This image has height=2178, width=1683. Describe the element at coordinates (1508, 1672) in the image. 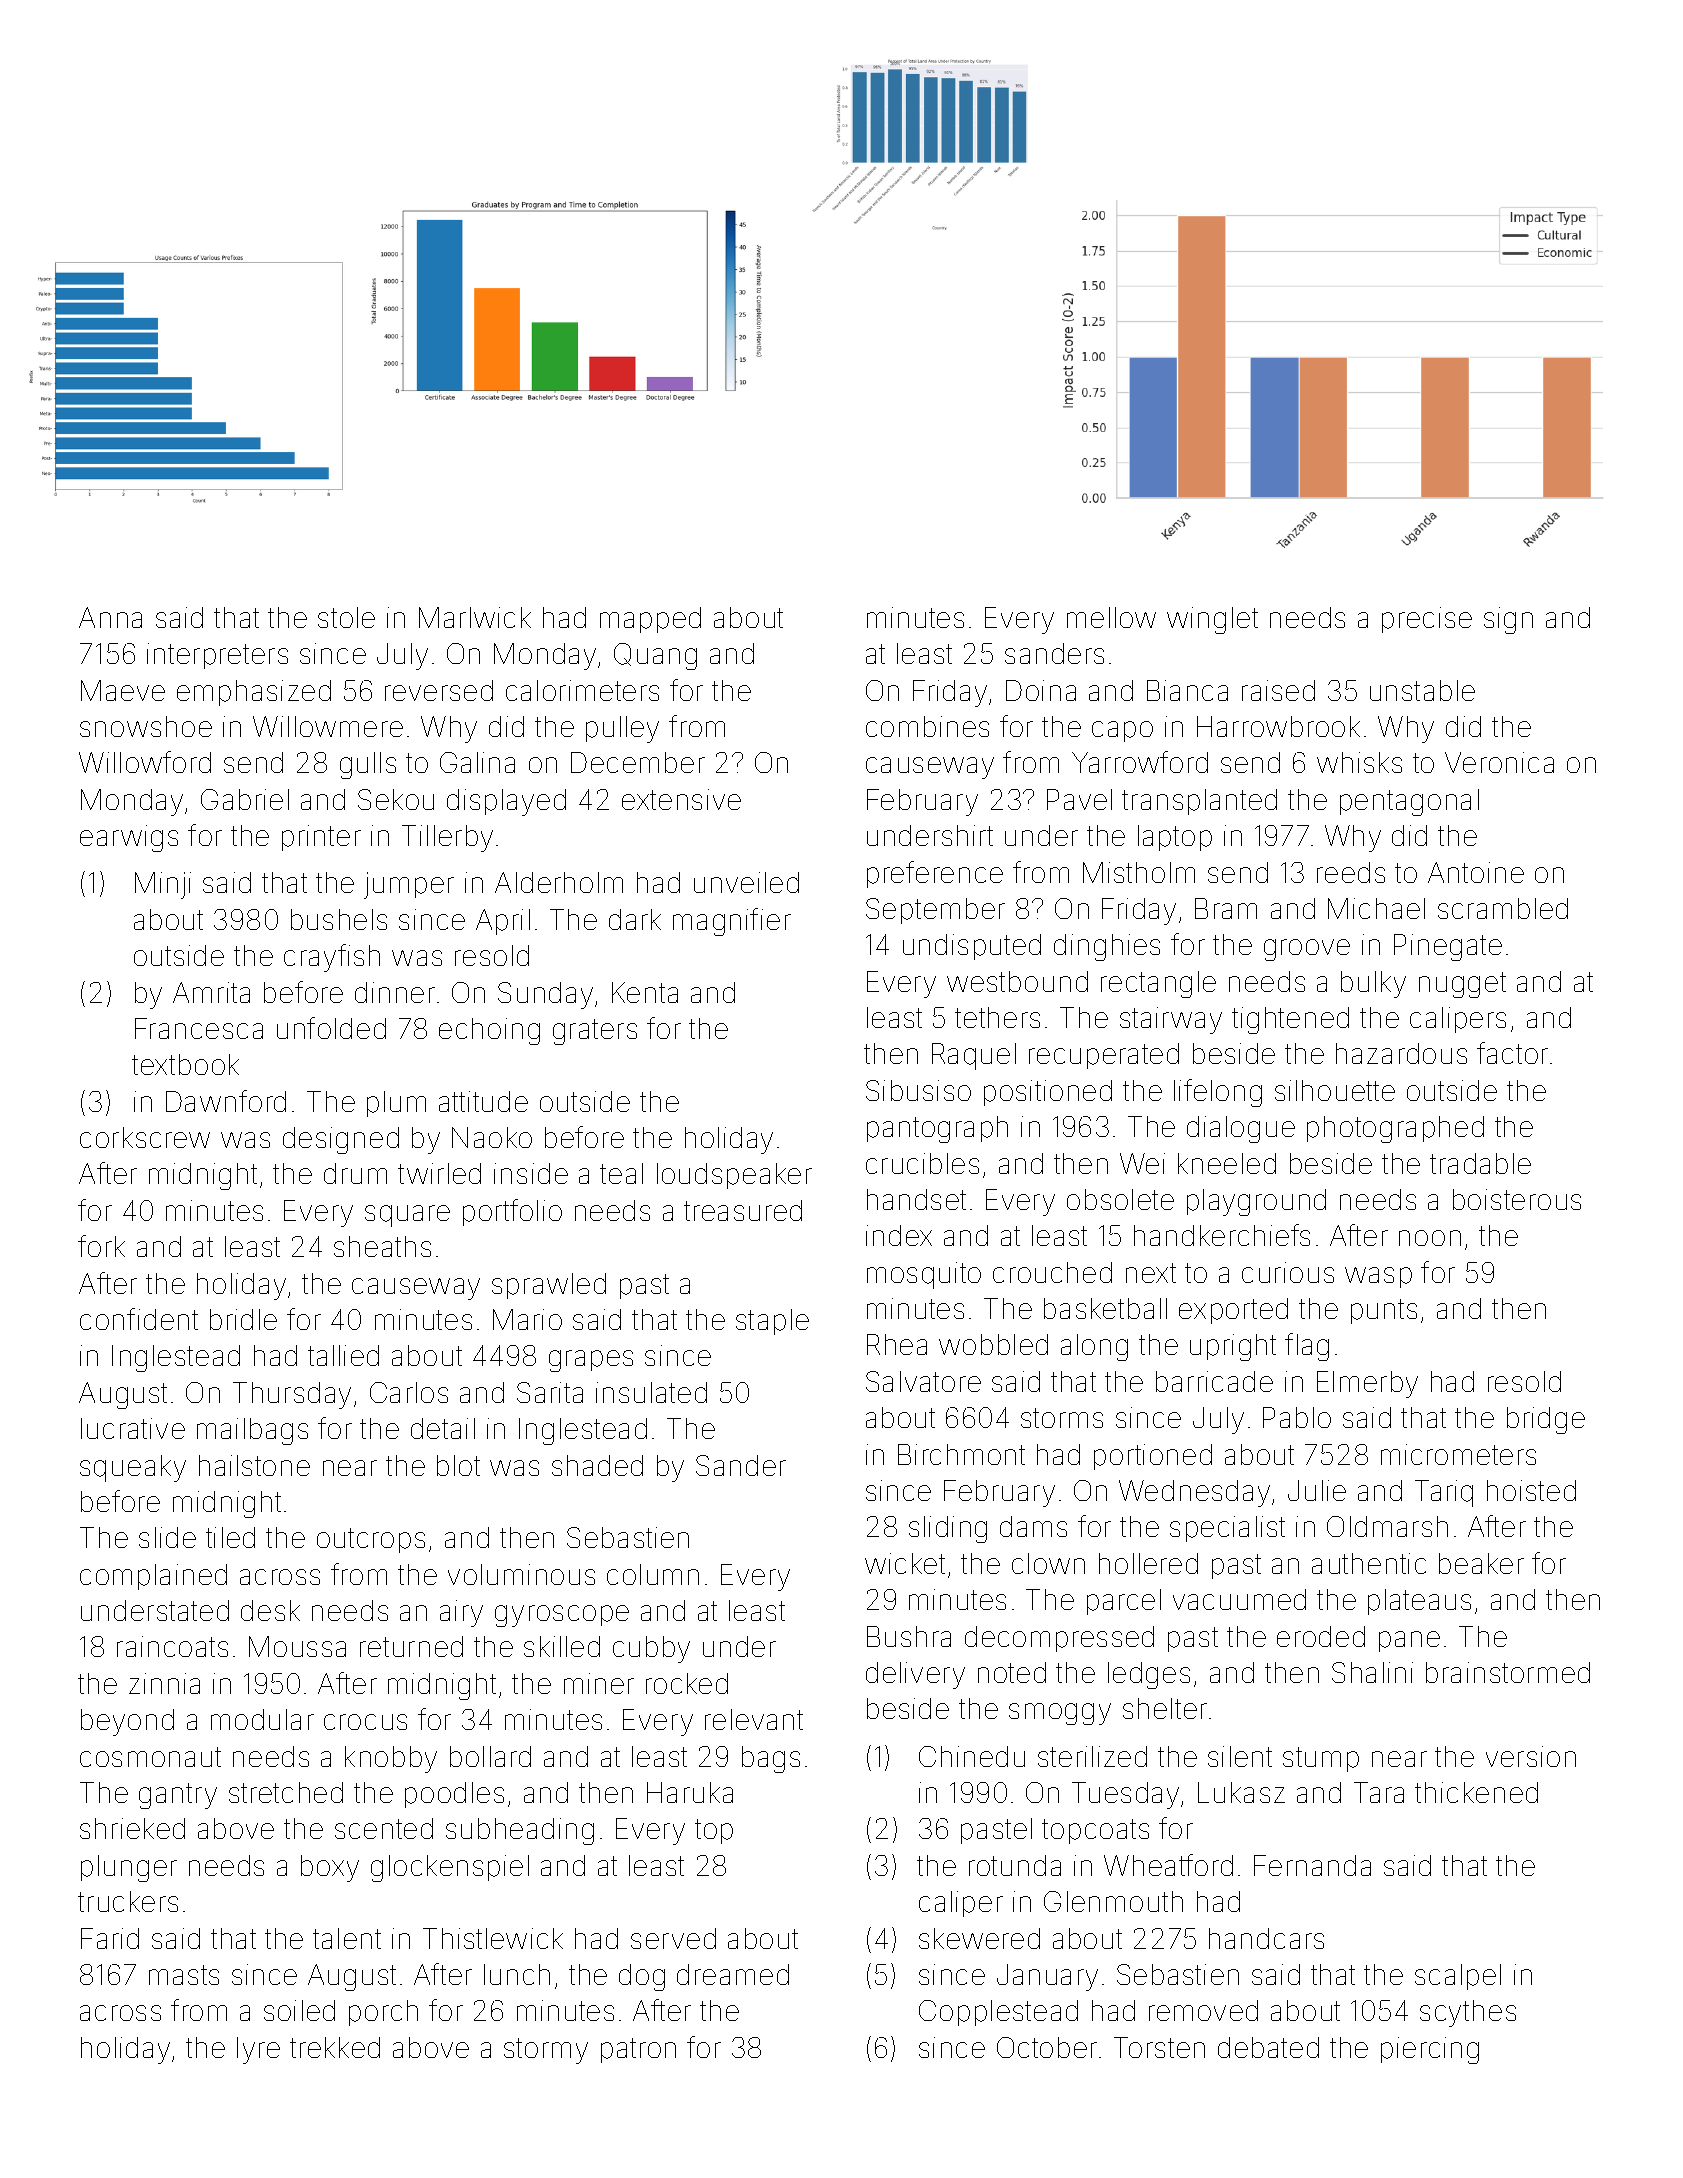

I see `brainstormed` at that location.
